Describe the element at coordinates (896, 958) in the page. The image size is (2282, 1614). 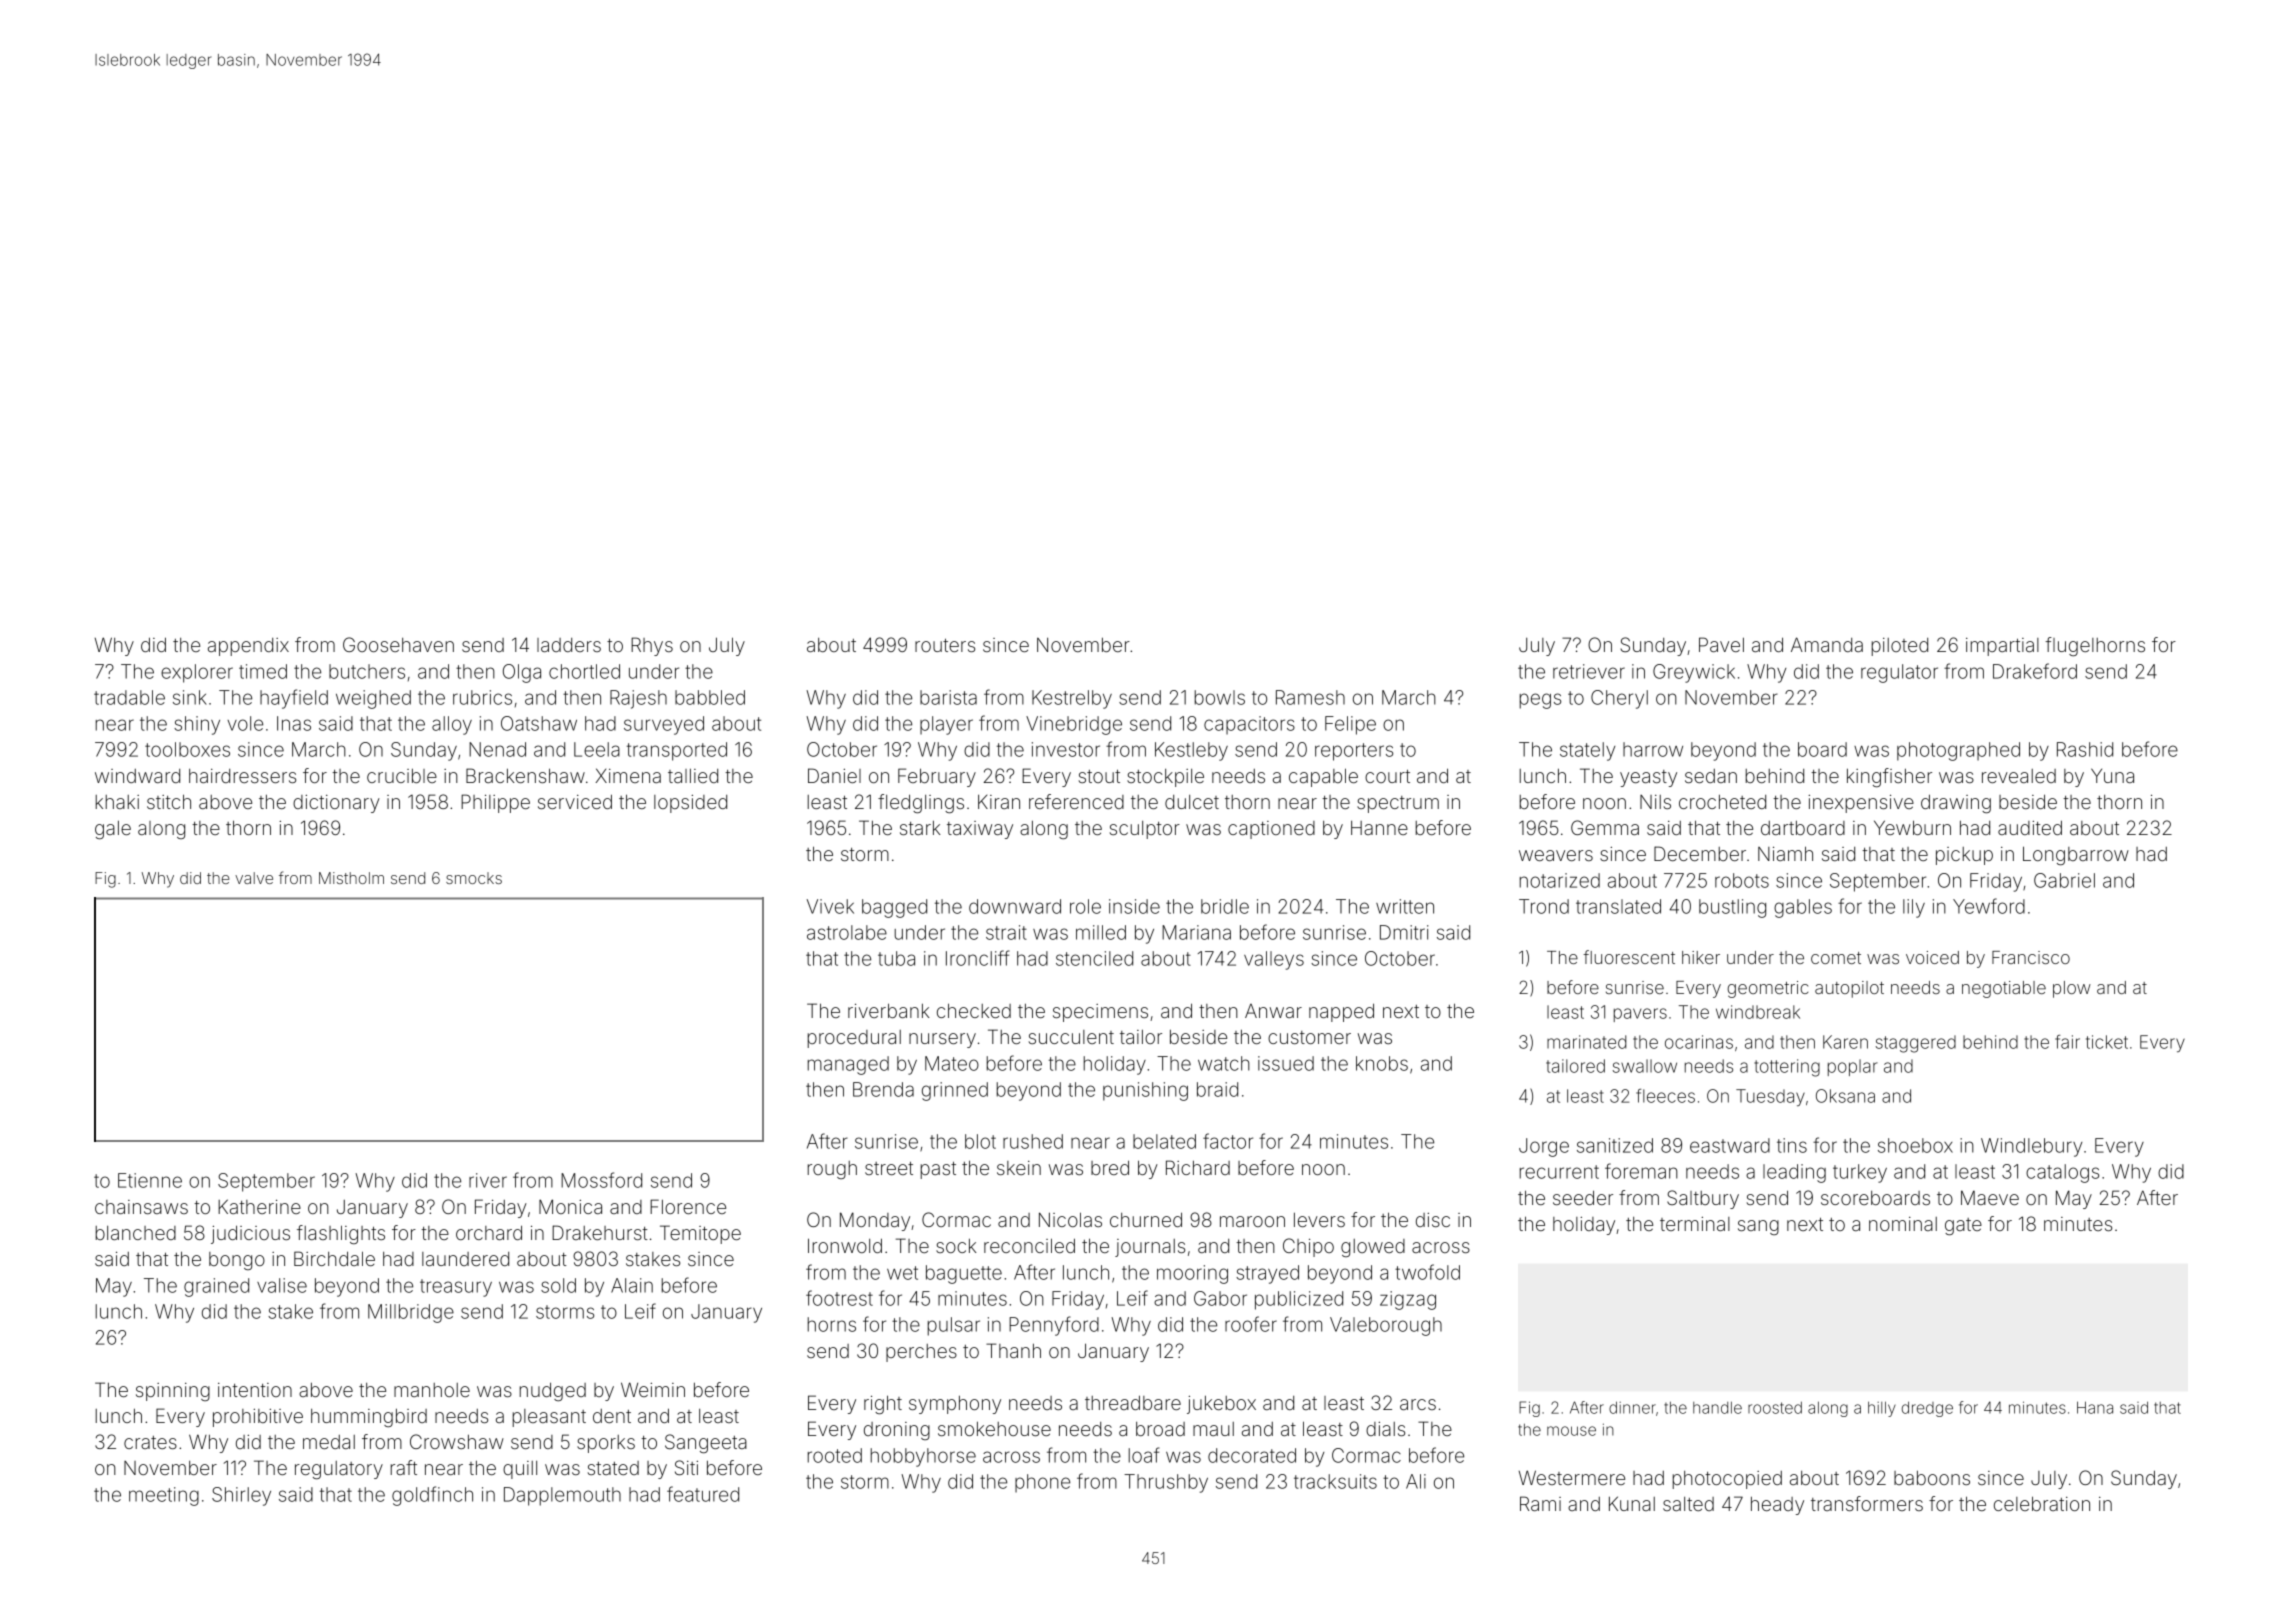
I see `tuba` at that location.
